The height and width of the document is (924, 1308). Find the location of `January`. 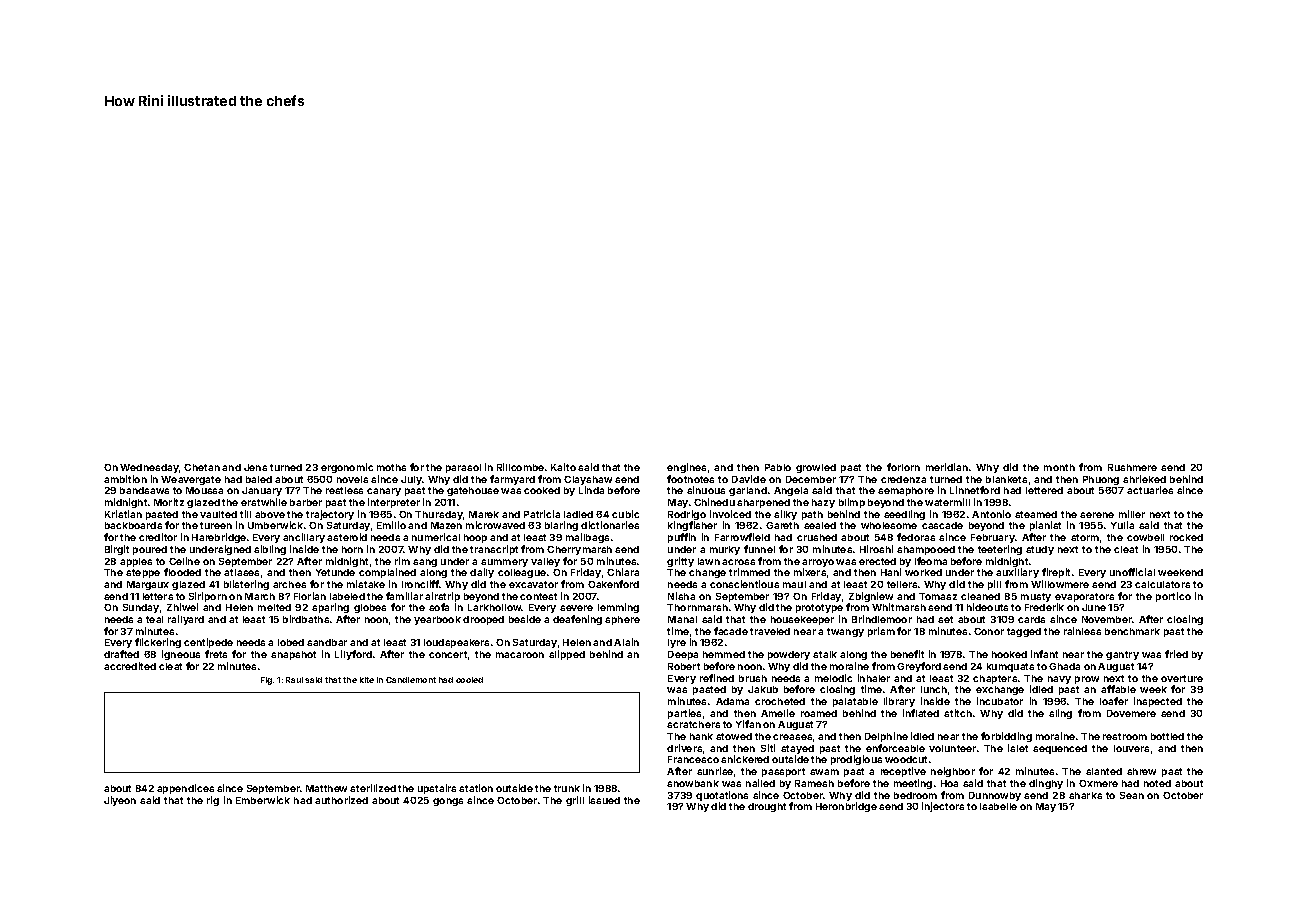

January is located at coordinates (262, 491).
